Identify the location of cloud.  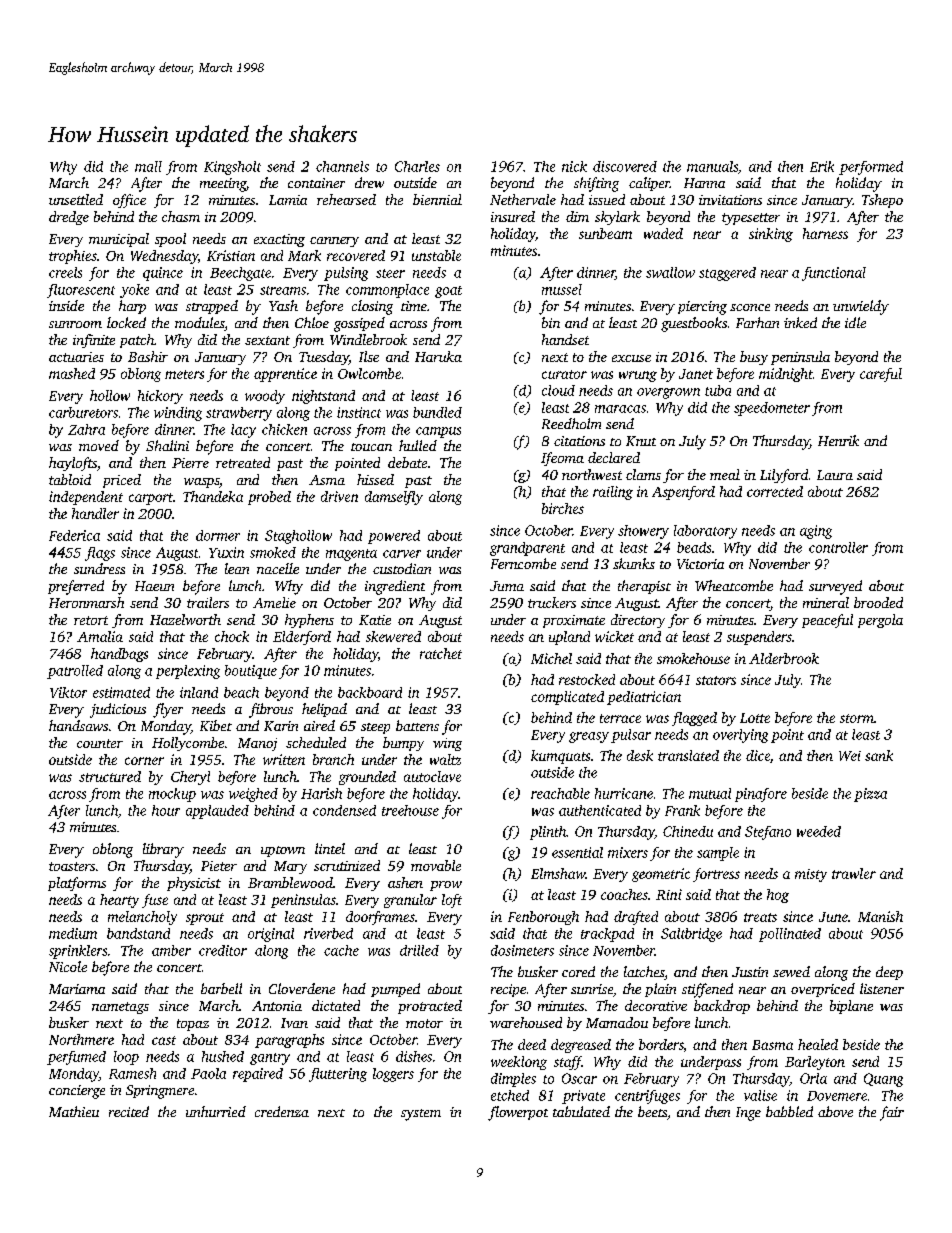
(558, 390).
